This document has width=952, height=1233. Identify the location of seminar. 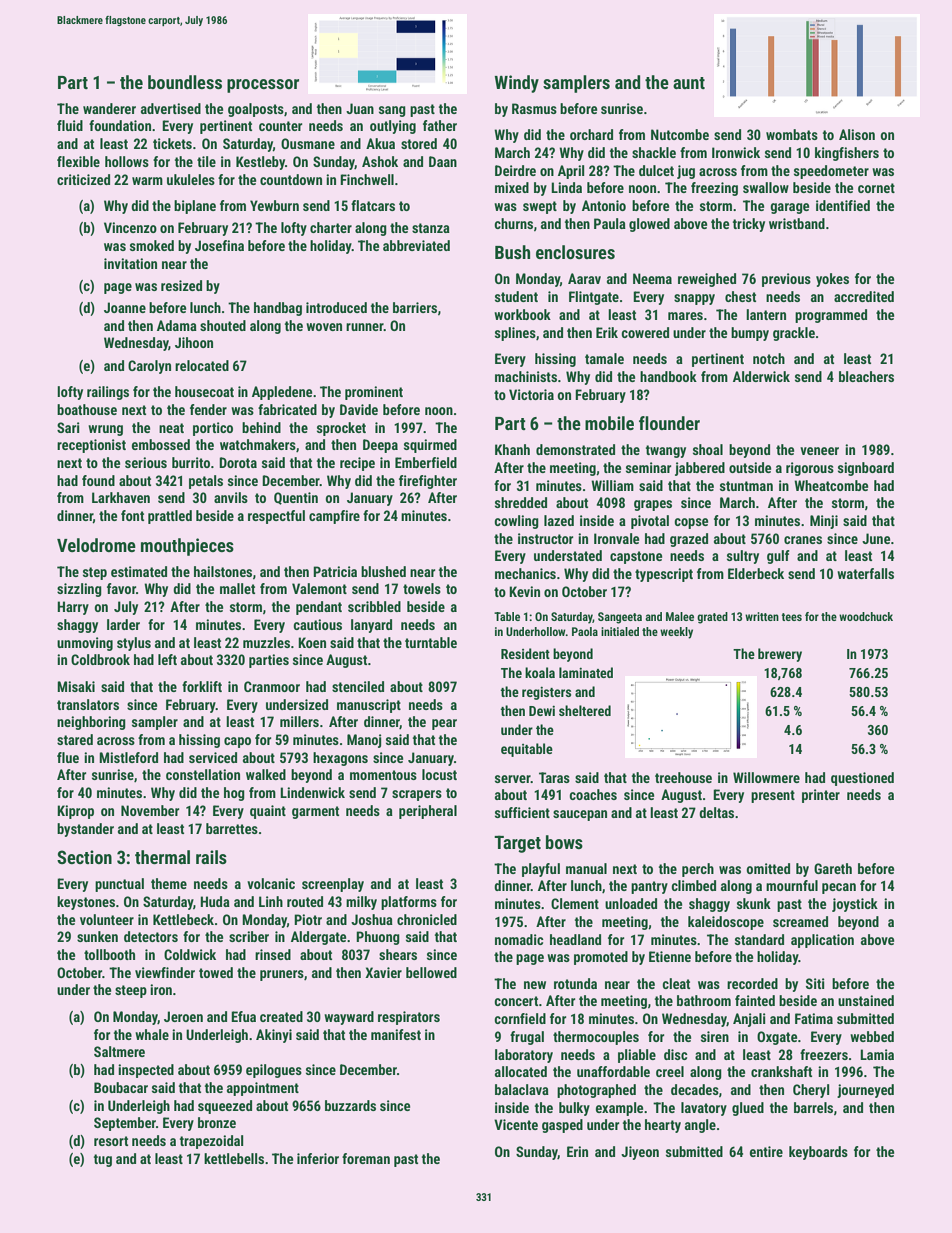
(648, 467).
